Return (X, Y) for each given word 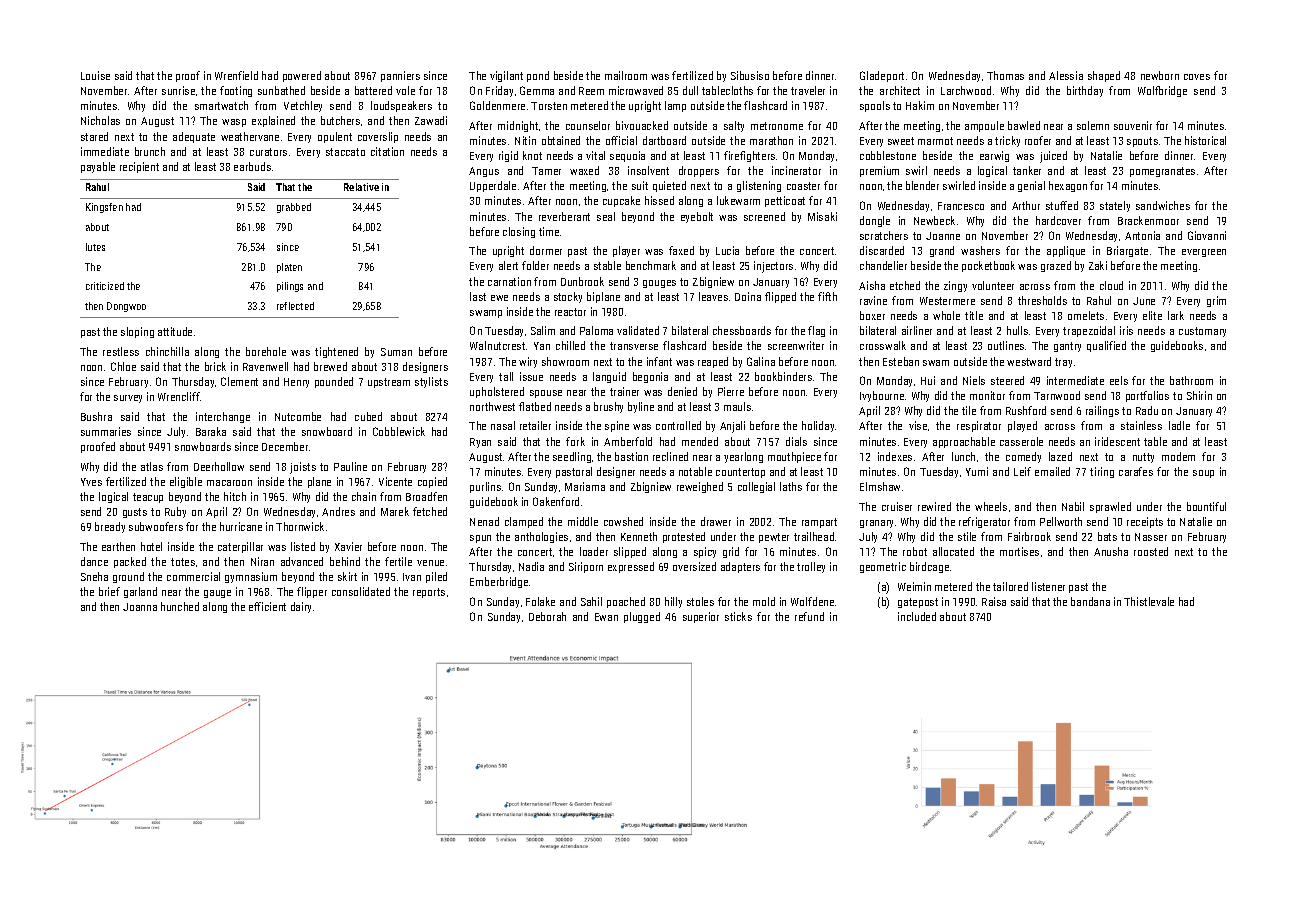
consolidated (361, 591)
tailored (1010, 586)
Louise (95, 75)
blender (922, 185)
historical (1205, 140)
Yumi (977, 471)
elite (1152, 315)
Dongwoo (126, 307)
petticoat (785, 201)
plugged (642, 617)
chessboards (742, 330)
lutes (95, 247)
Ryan (480, 443)
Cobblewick (399, 431)
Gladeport (882, 76)
